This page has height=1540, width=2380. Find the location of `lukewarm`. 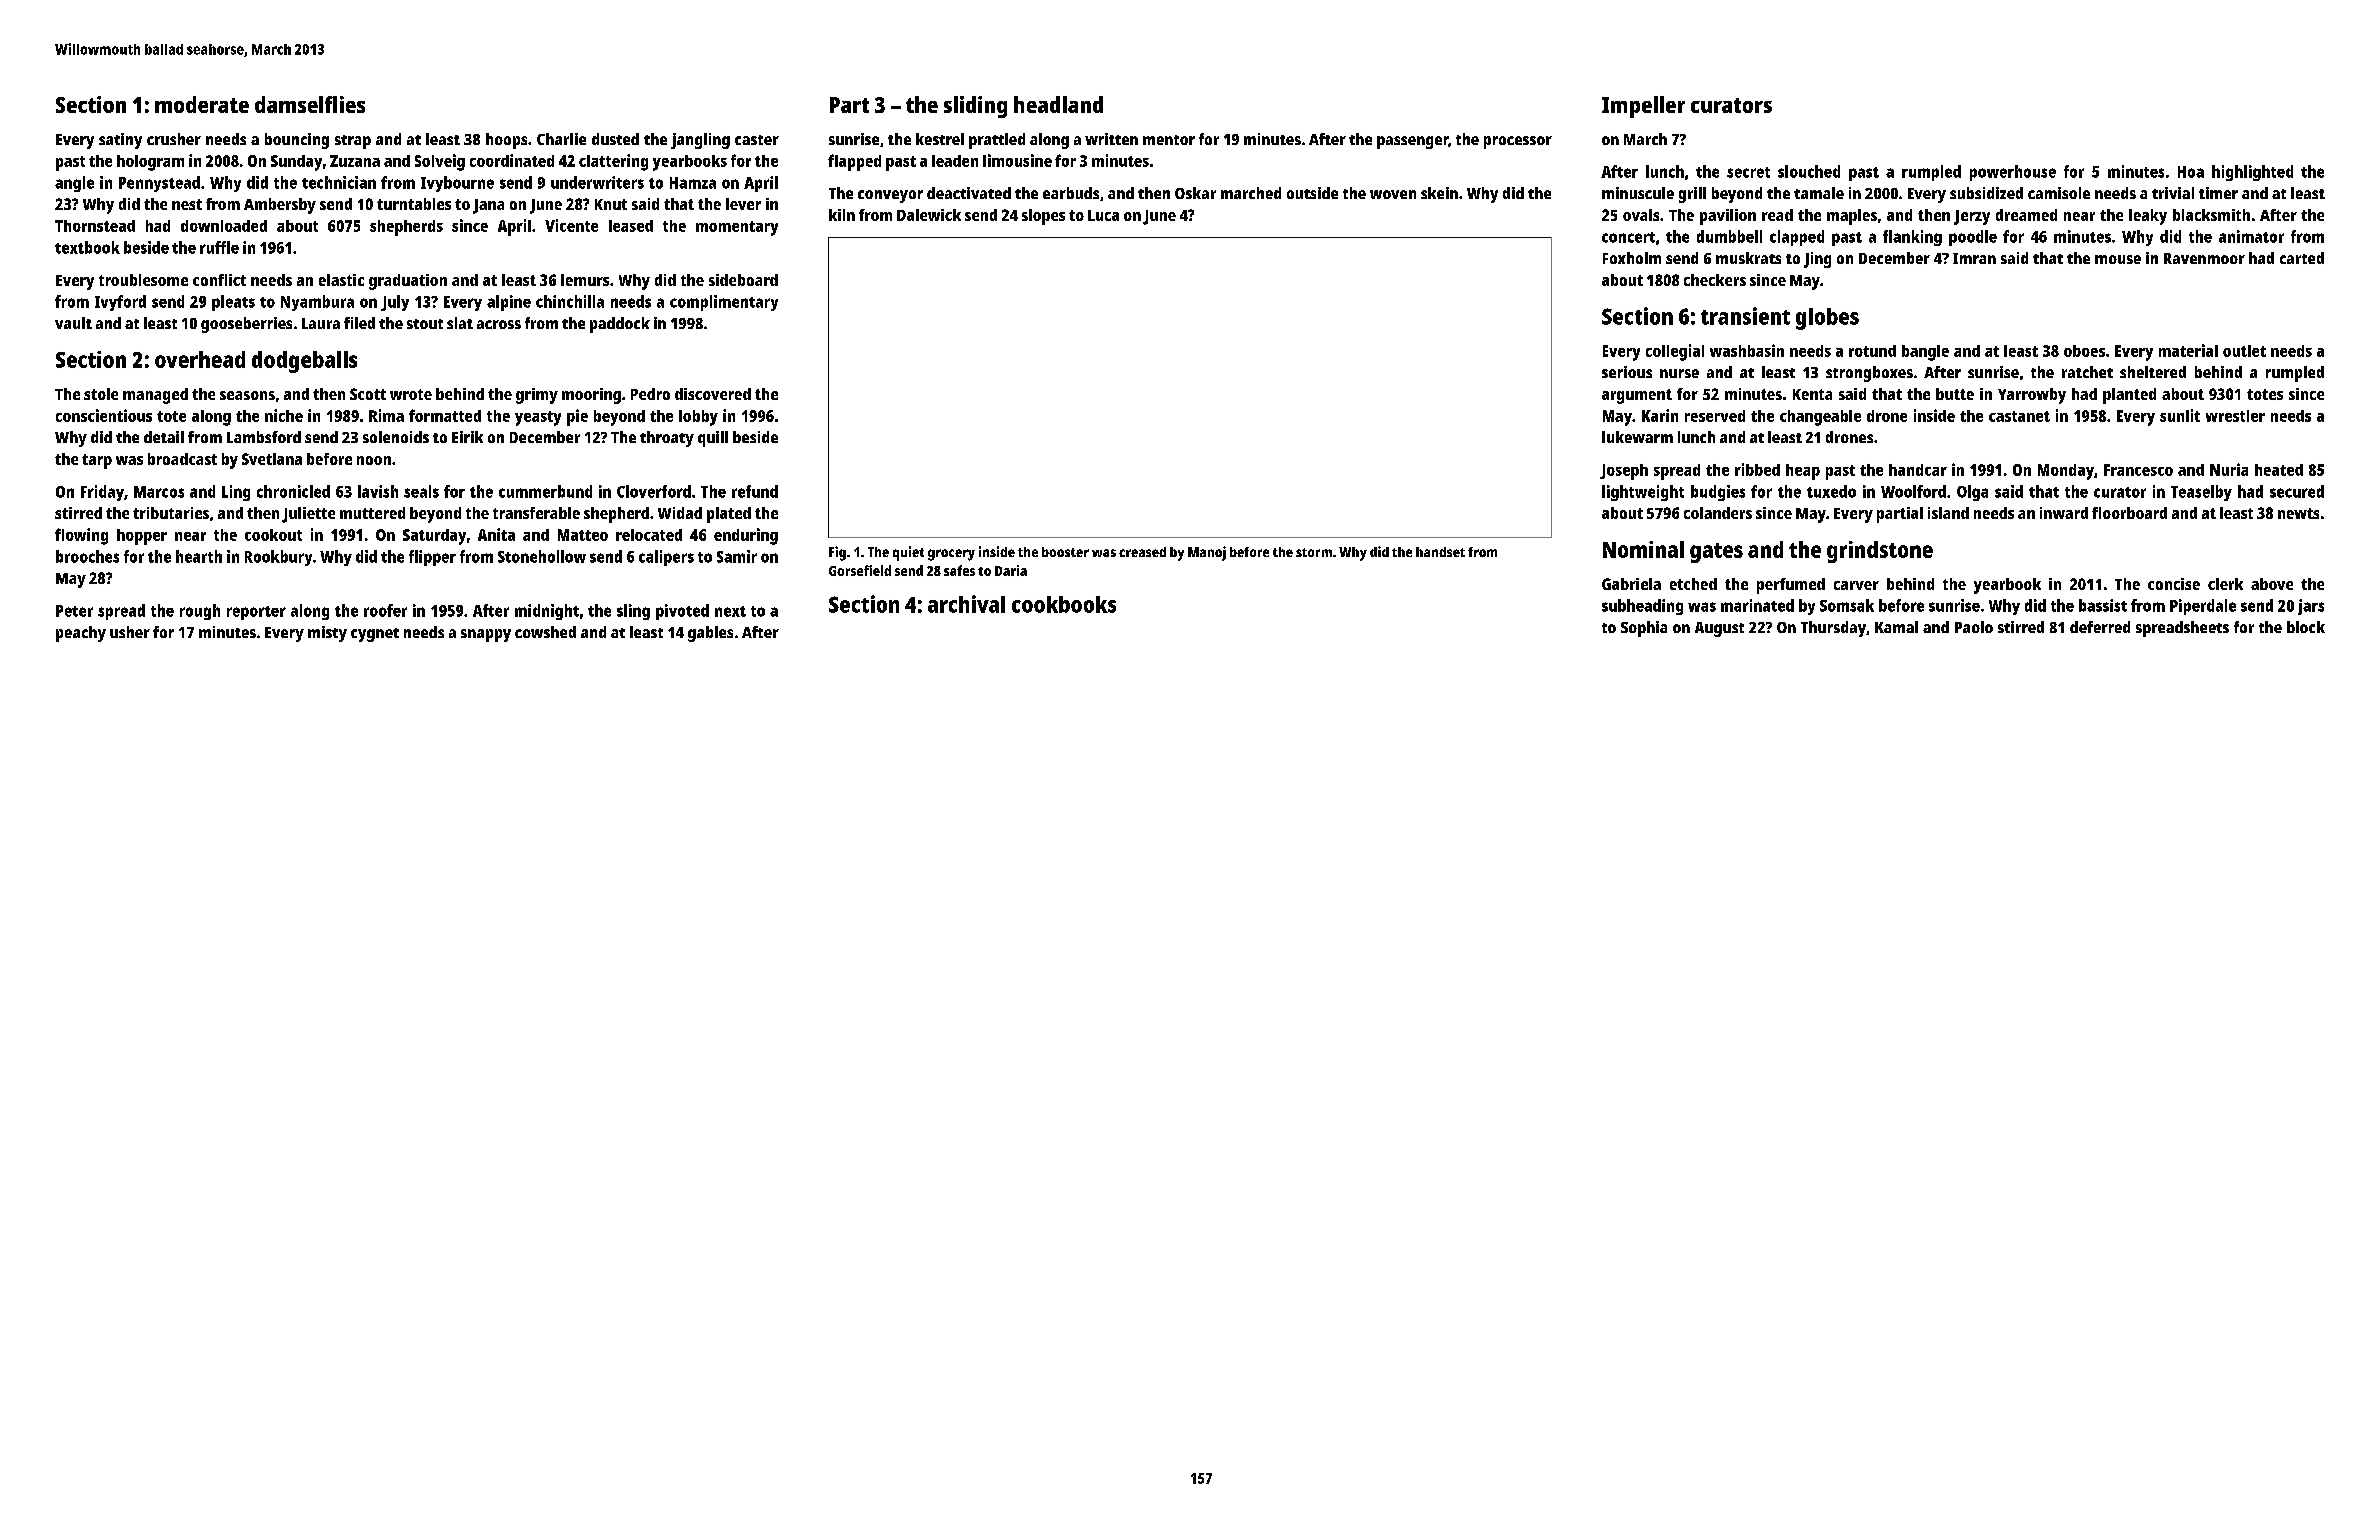

lukewarm is located at coordinates (1637, 437).
